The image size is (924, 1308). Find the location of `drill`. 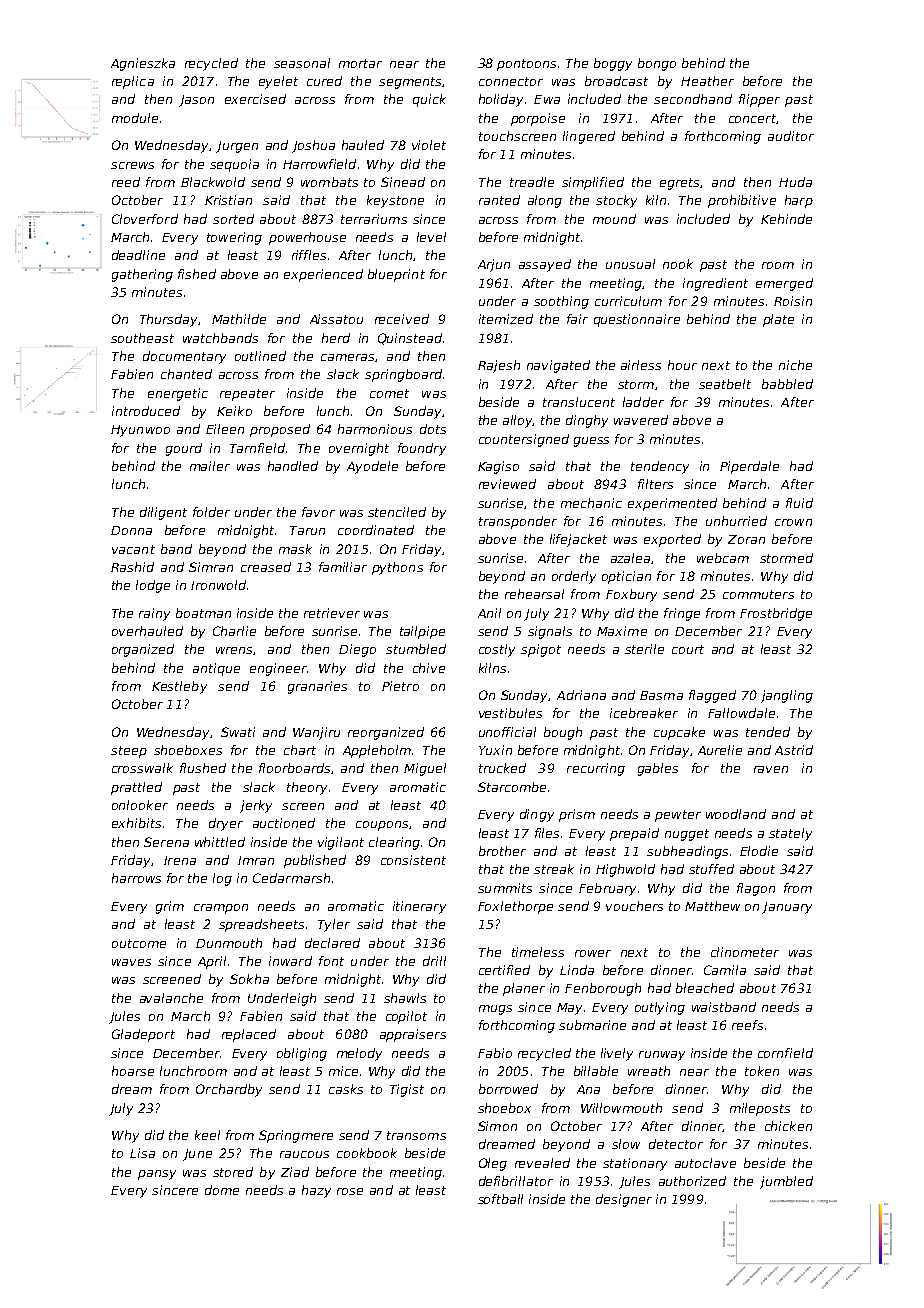

drill is located at coordinates (434, 961).
